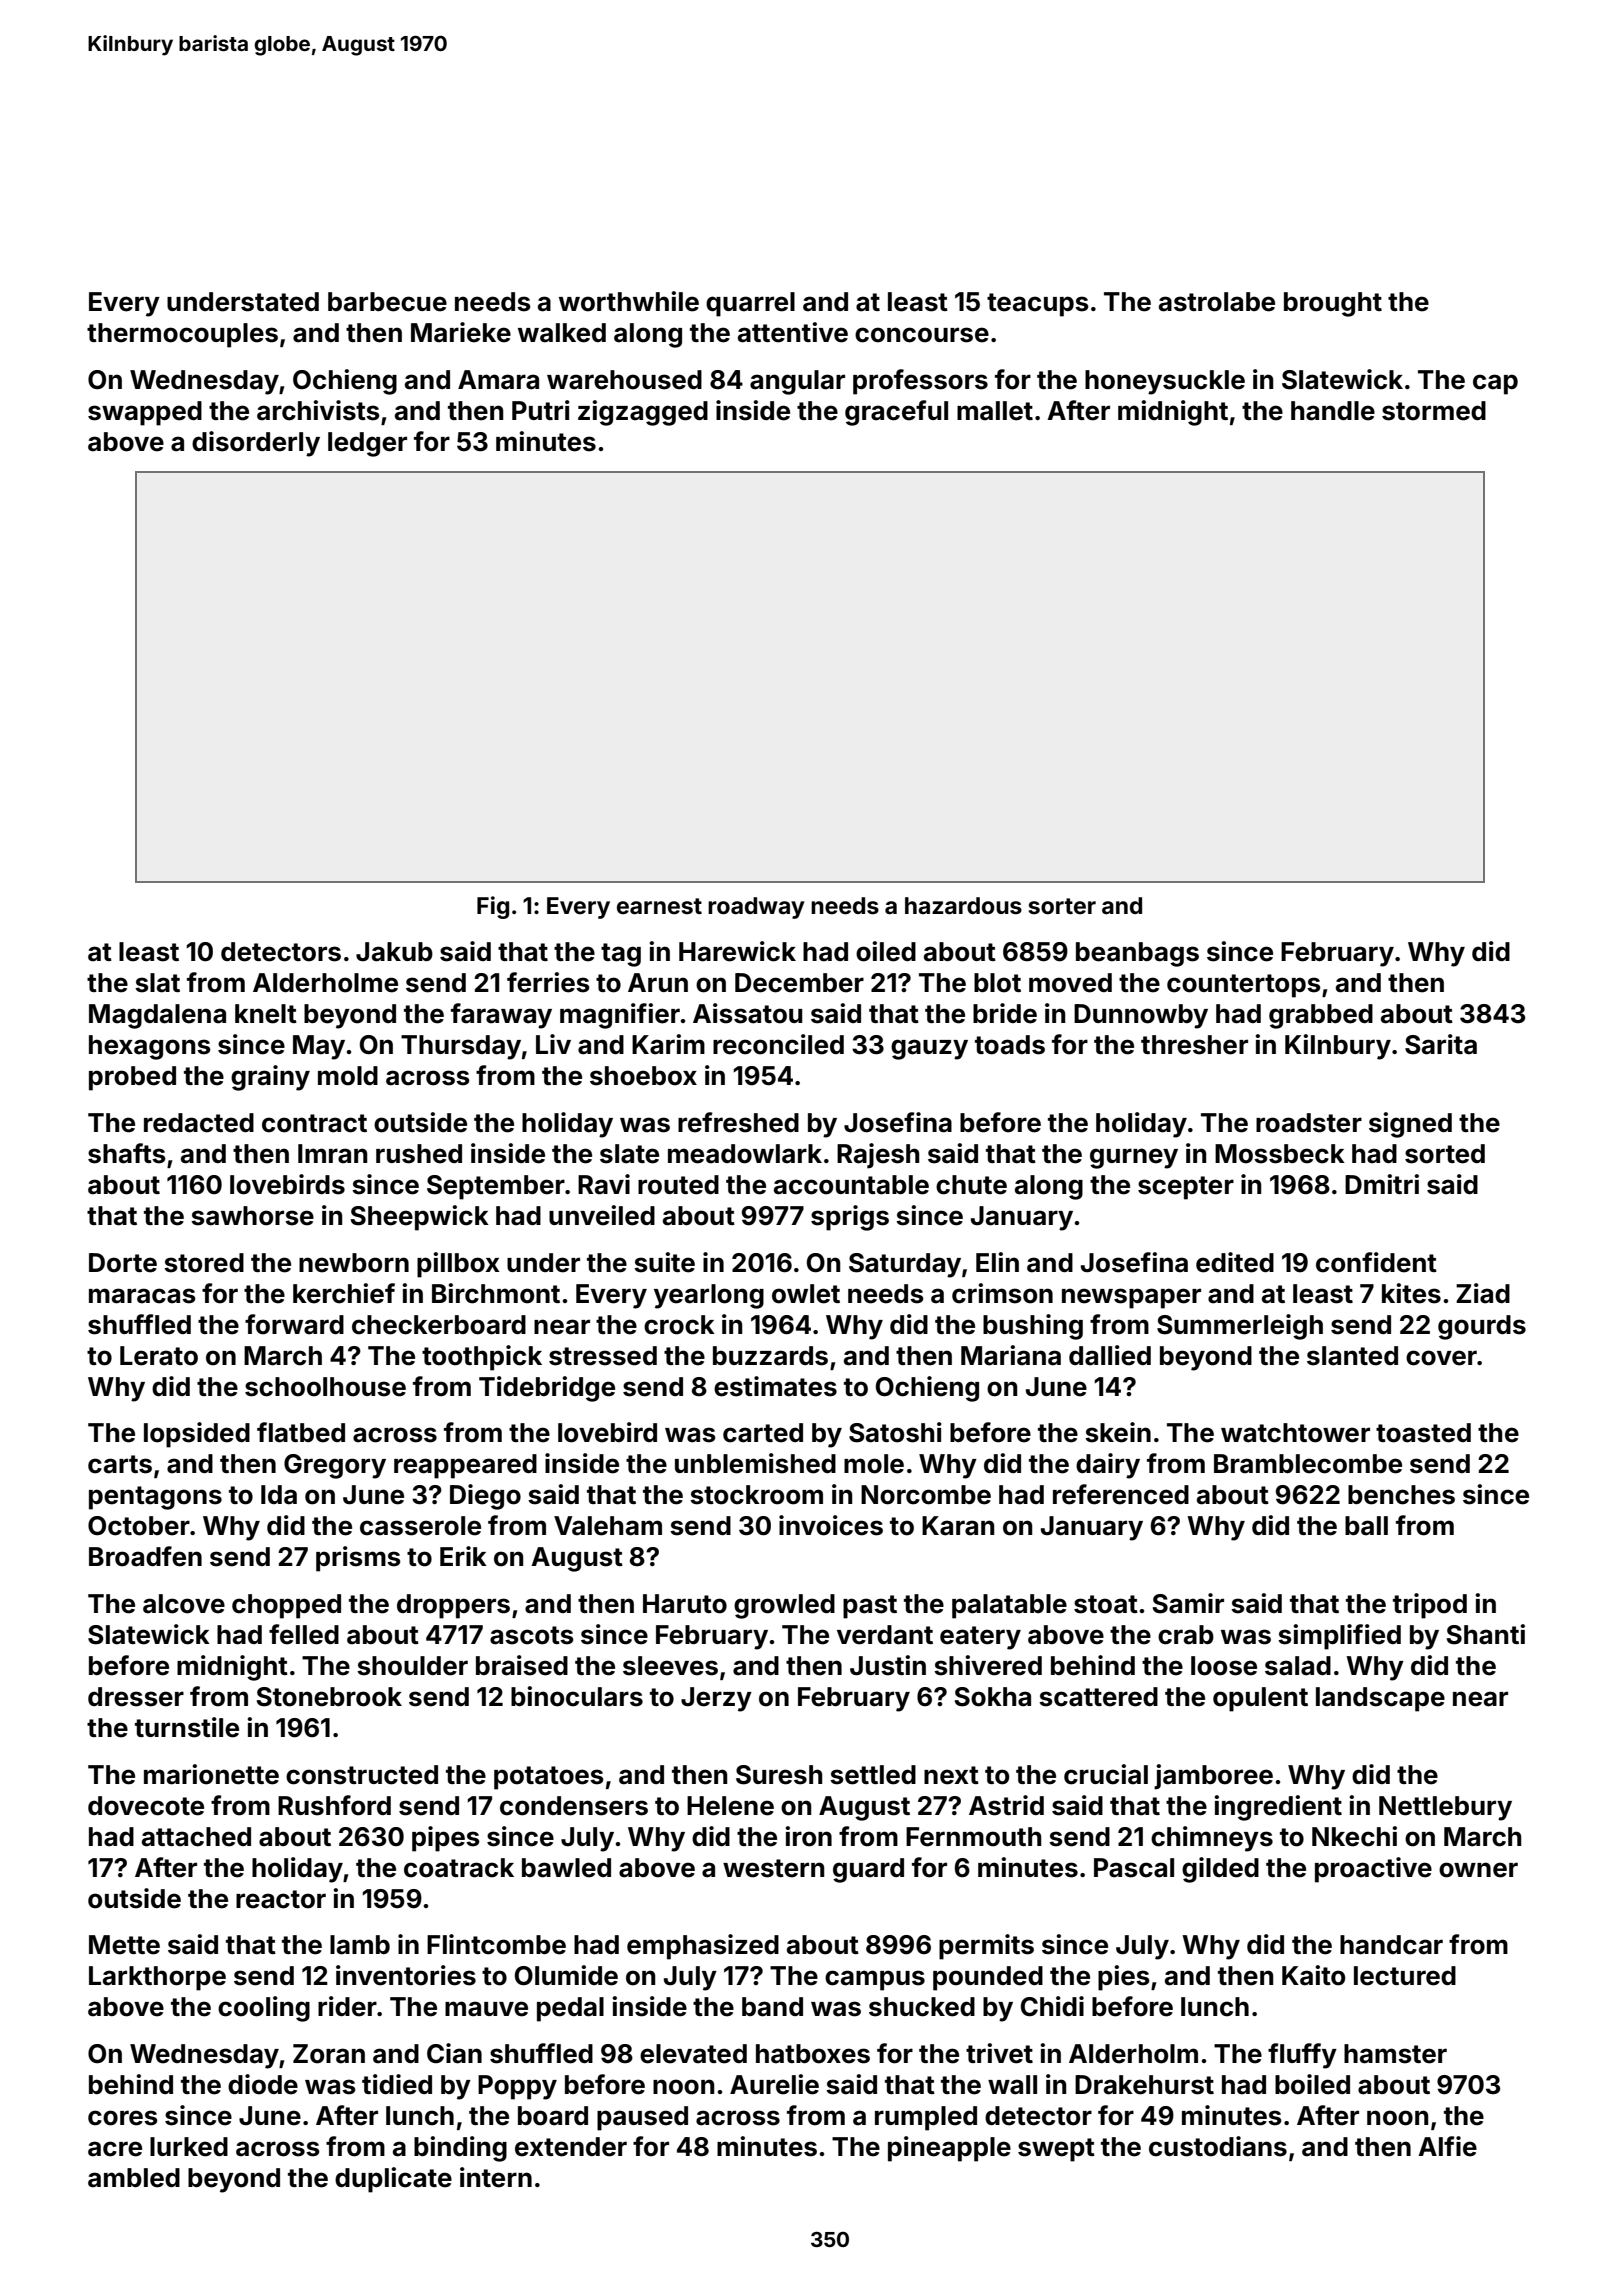 Image resolution: width=1620 pixels, height=2292 pixels. Describe the element at coordinates (134, 2178) in the screenshot. I see `ambled` at that location.
